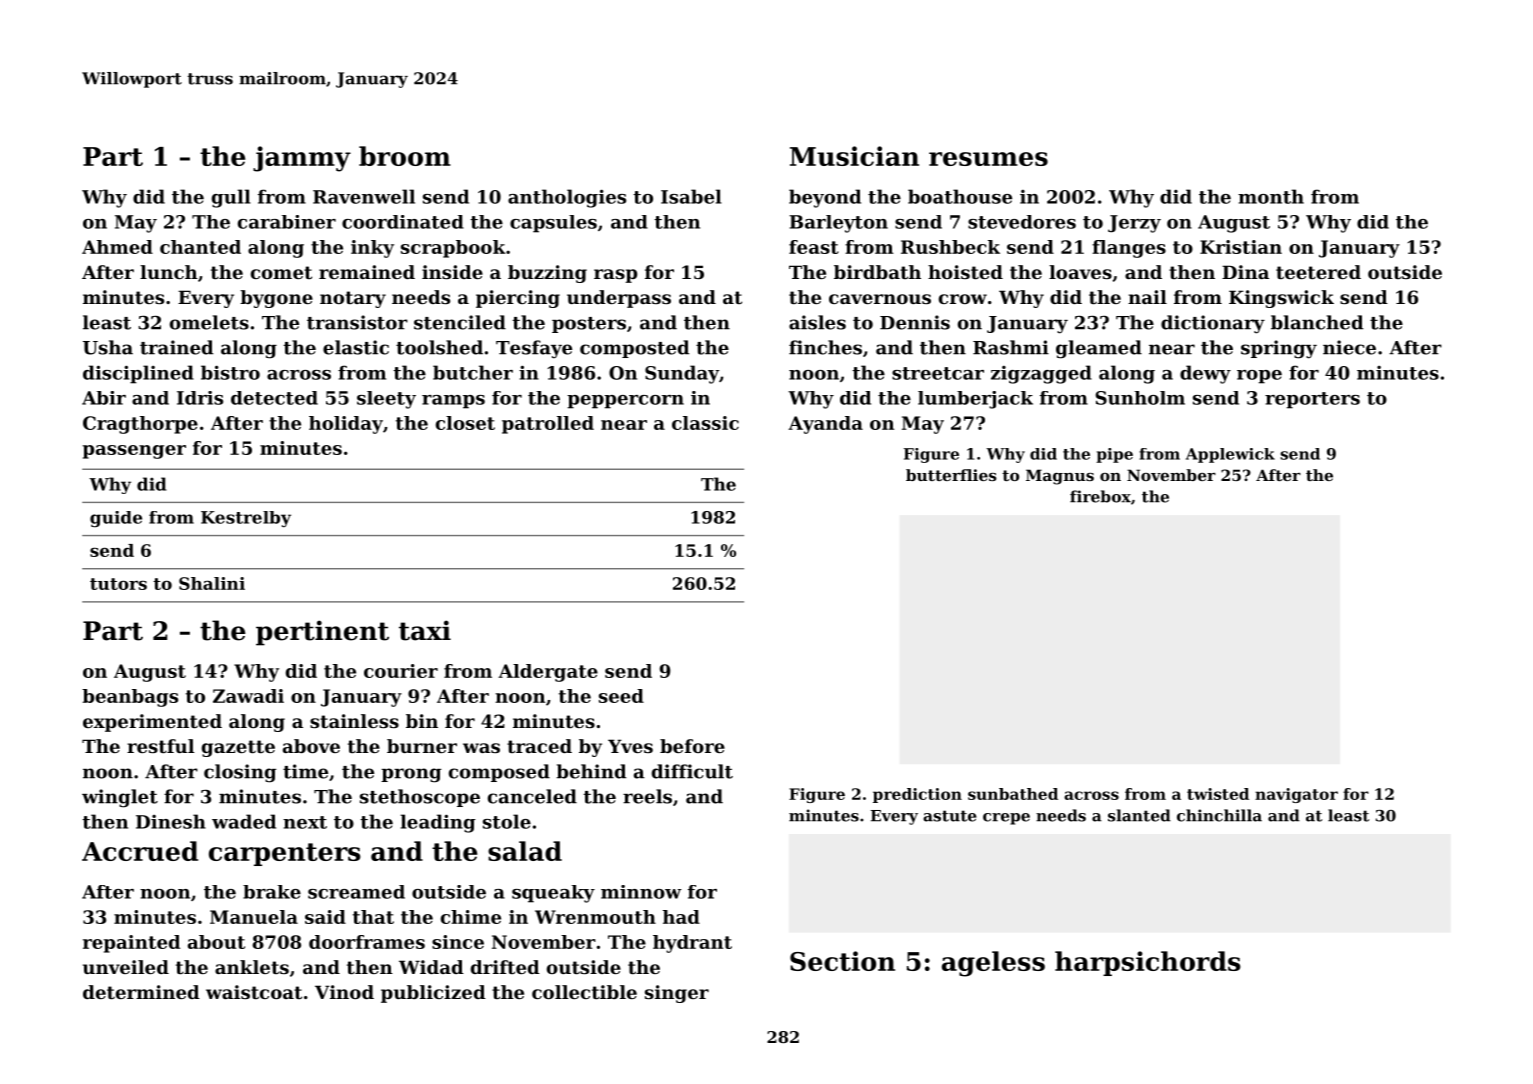 Image resolution: width=1533 pixels, height=1084 pixels. Describe the element at coordinates (553, 224) in the screenshot. I see `capsules` at that location.
